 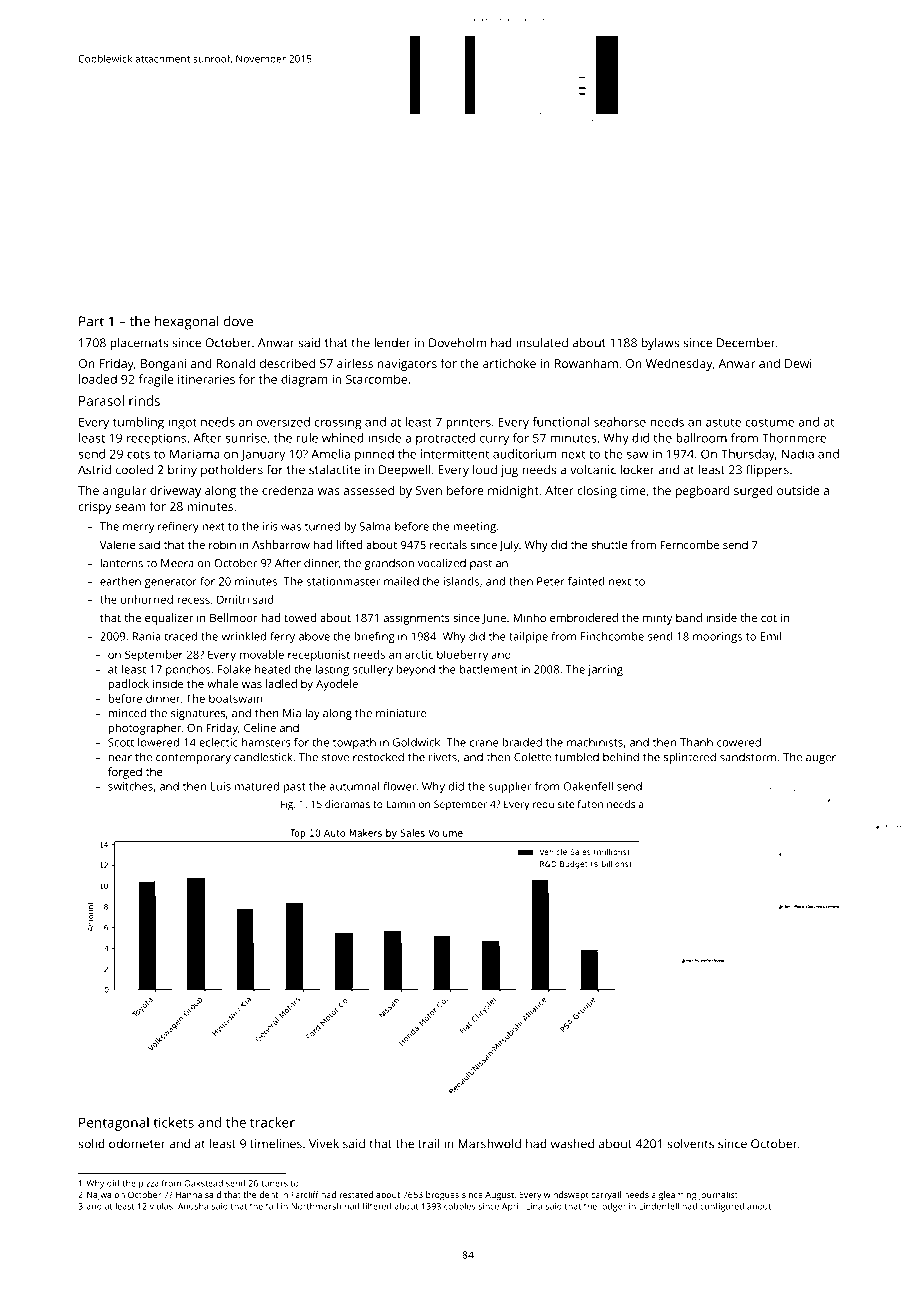 What do you see at coordinates (187, 323) in the screenshot?
I see `hexagonal` at bounding box center [187, 323].
